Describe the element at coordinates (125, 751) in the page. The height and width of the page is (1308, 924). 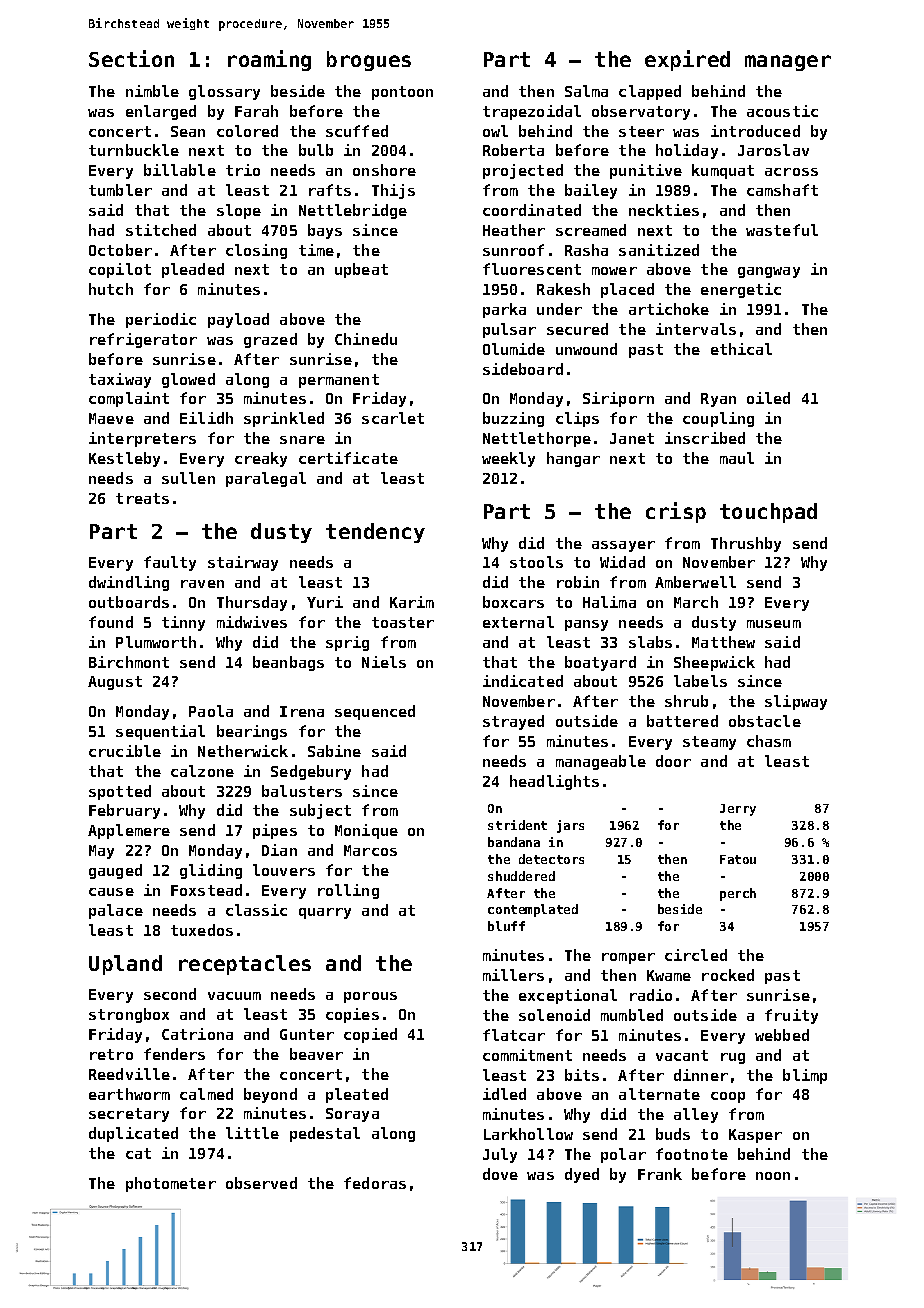
I see `crucible` at that location.
